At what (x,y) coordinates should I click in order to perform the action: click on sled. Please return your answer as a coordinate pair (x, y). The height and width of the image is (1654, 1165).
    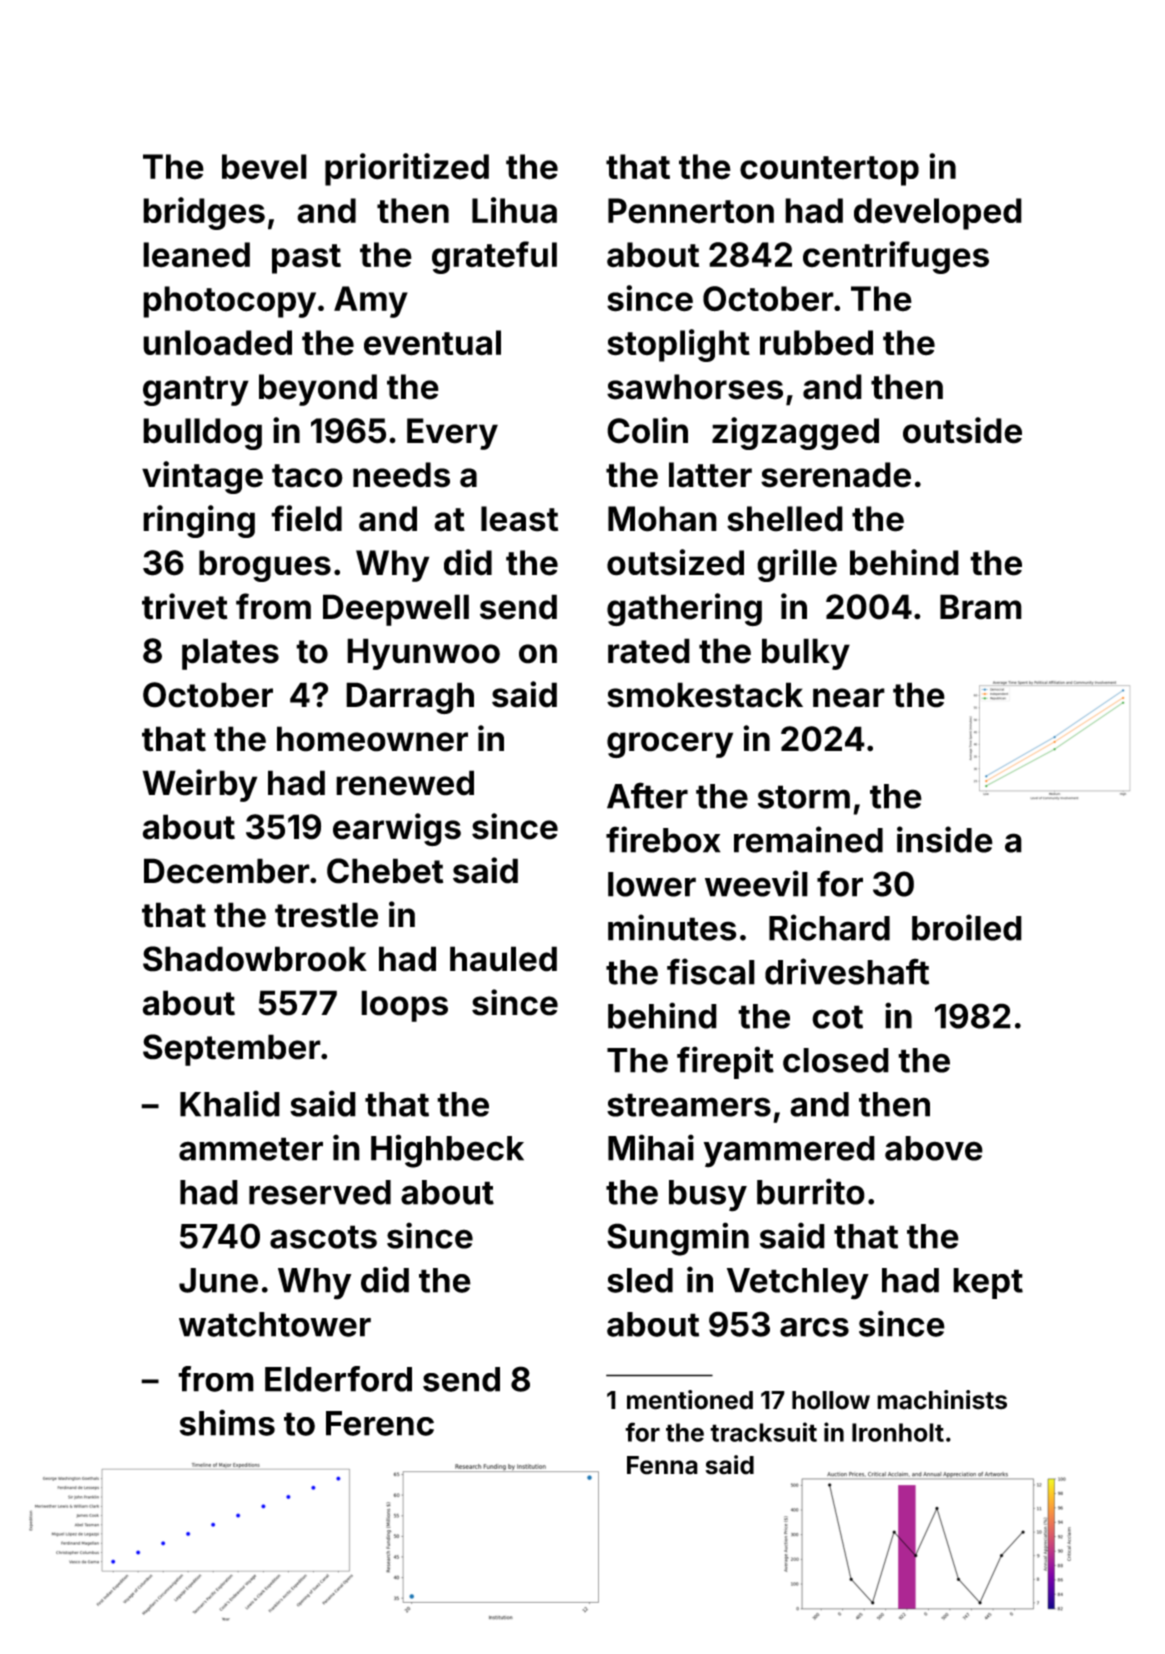
    Looking at the image, I should click on (640, 1280).
